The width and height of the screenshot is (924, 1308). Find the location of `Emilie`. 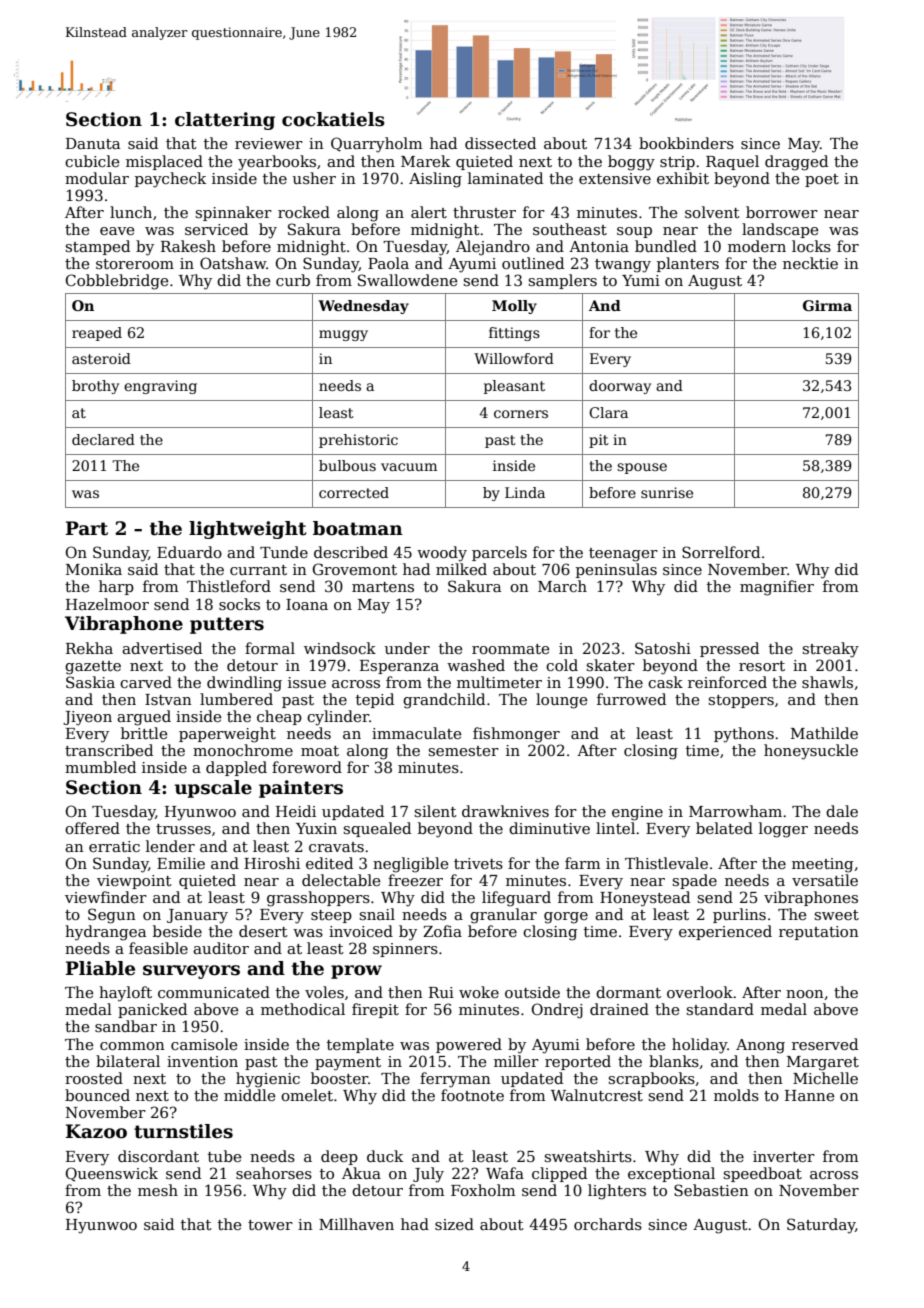

Emilie is located at coordinates (181, 863).
